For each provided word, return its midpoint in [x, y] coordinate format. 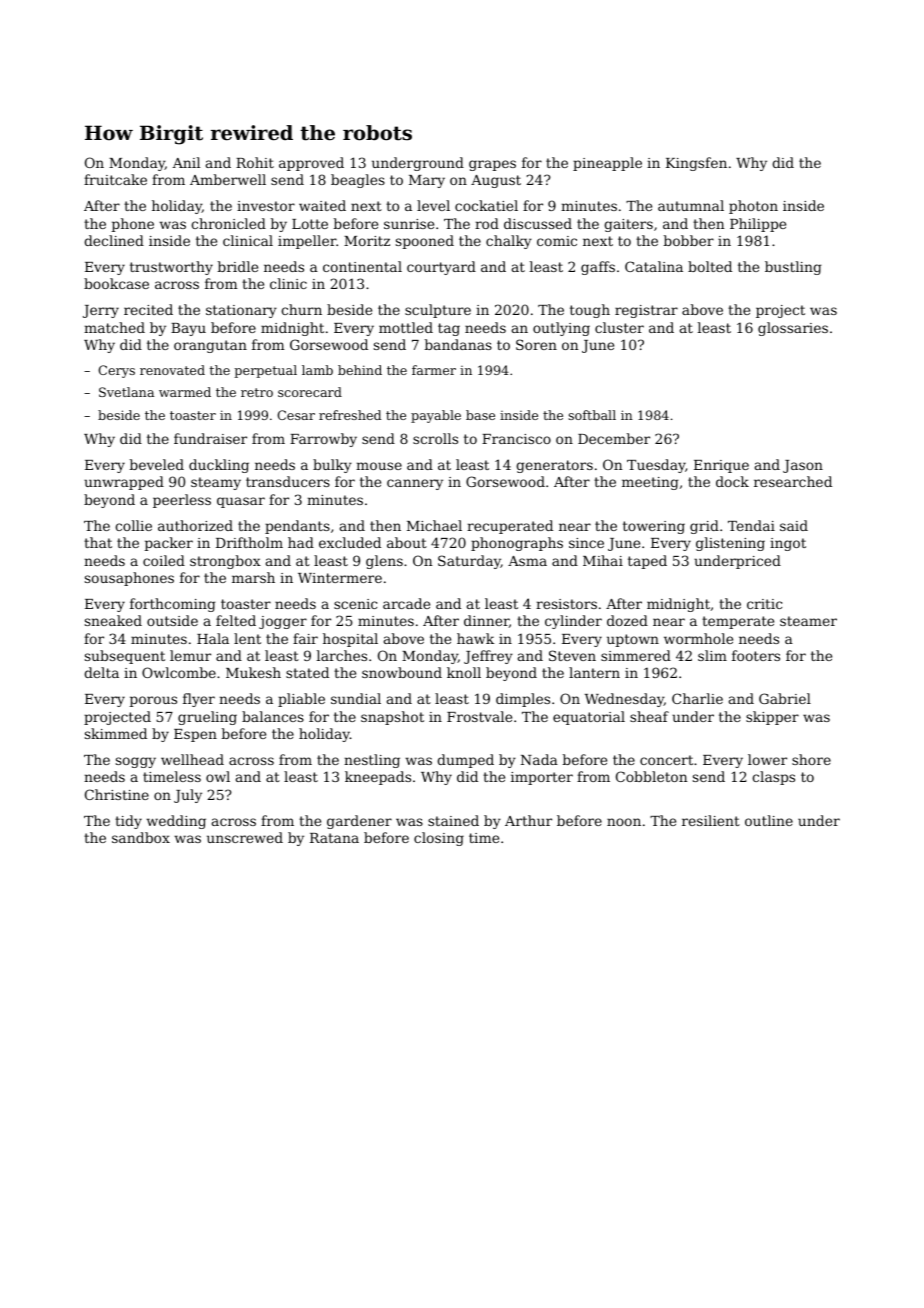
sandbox [141, 837]
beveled [157, 464]
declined [114, 240]
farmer [434, 370]
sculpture [438, 311]
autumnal [691, 205]
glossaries [793, 329]
